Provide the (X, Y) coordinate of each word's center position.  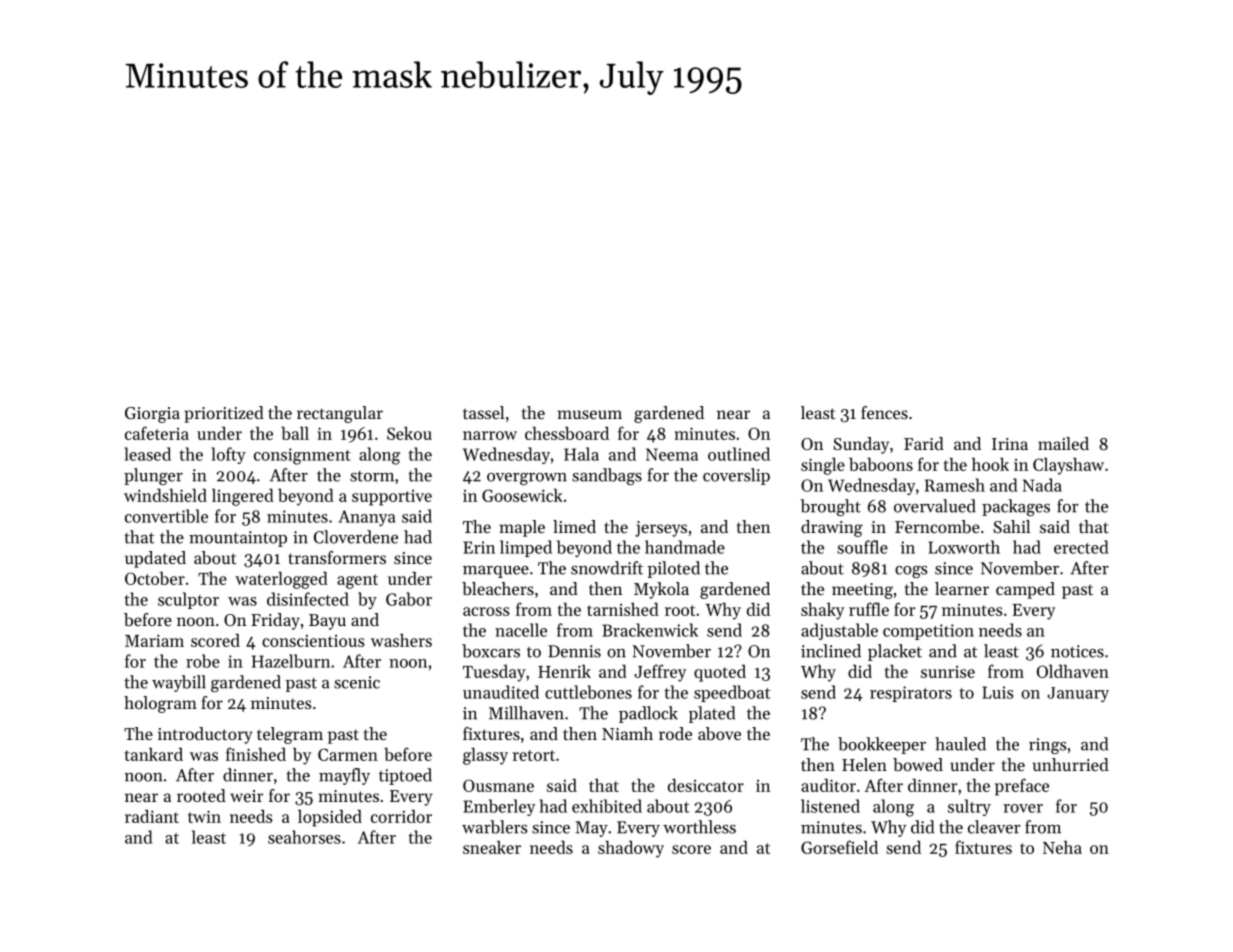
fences (884, 412)
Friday (275, 621)
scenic (357, 682)
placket (895, 652)
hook (990, 464)
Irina (1010, 444)
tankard (154, 754)
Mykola (661, 590)
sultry (969, 807)
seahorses (304, 837)
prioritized (224, 414)
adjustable (839, 631)
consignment (302, 456)
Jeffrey (660, 673)
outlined (739, 454)
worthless (699, 827)
